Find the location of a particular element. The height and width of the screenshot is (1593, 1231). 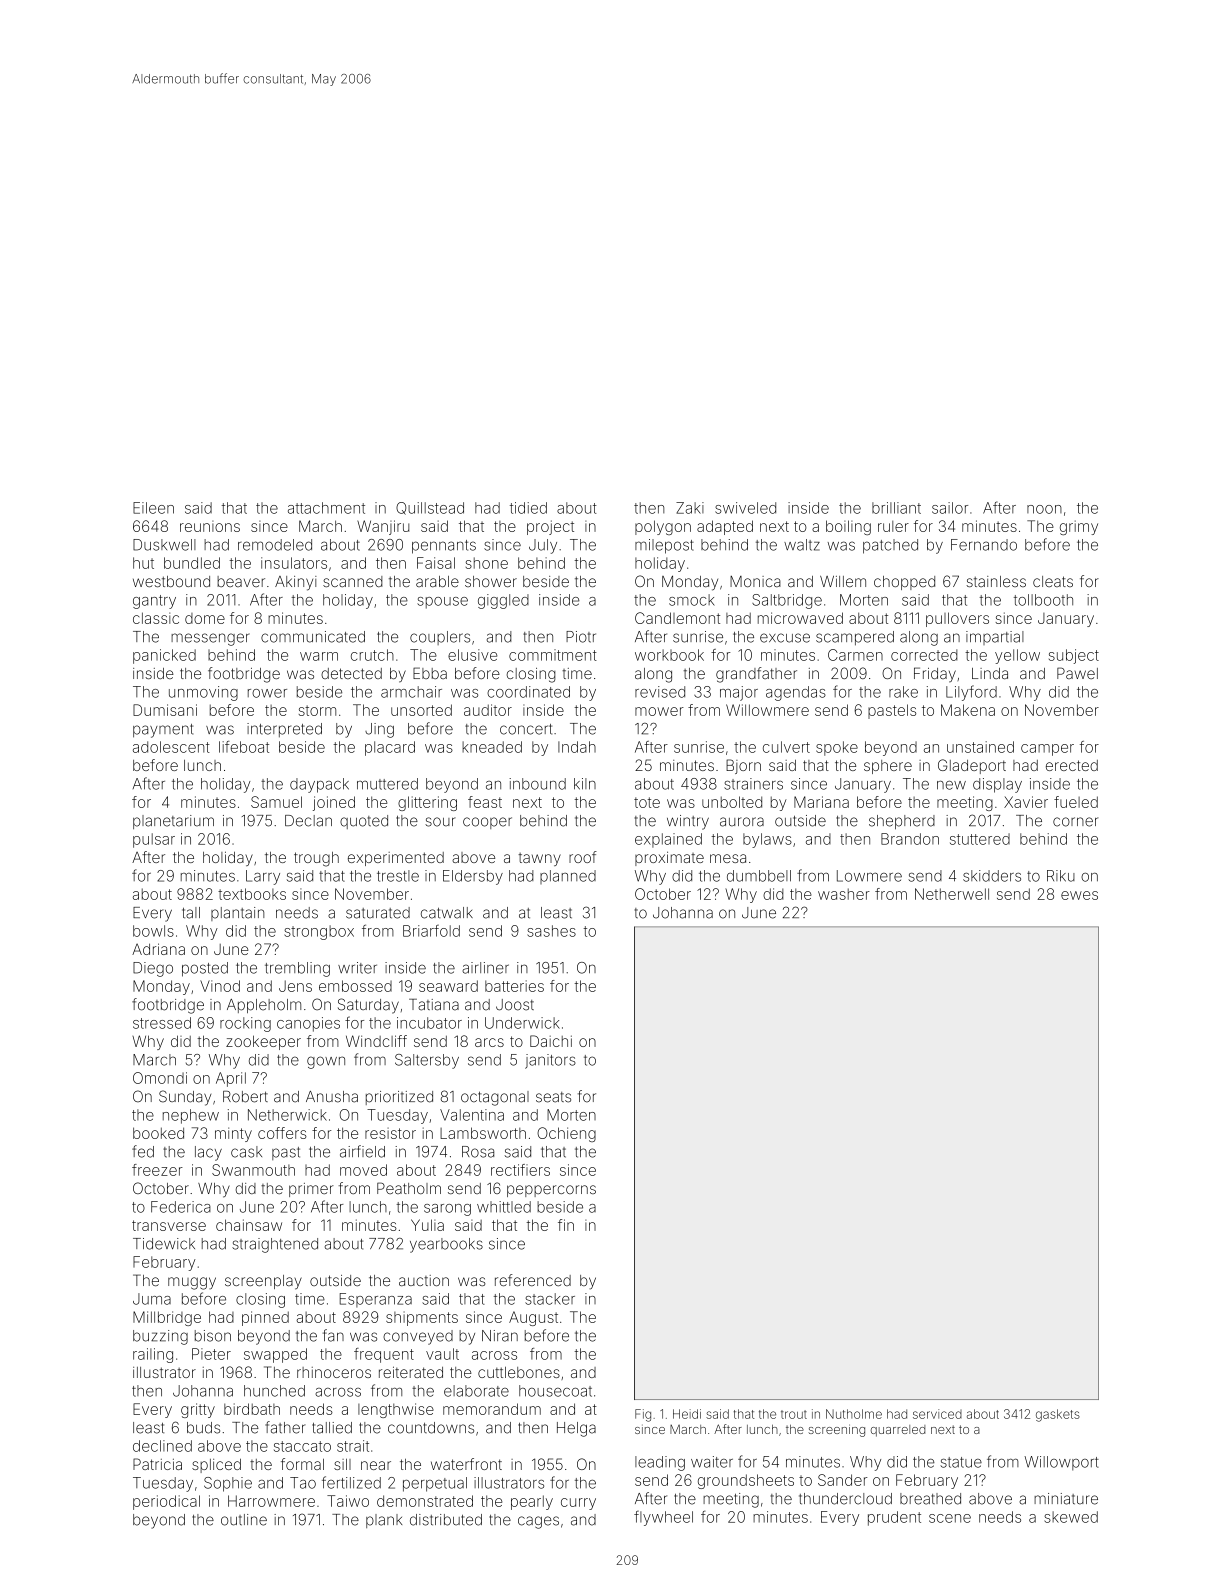

gaskets is located at coordinates (1058, 1415).
